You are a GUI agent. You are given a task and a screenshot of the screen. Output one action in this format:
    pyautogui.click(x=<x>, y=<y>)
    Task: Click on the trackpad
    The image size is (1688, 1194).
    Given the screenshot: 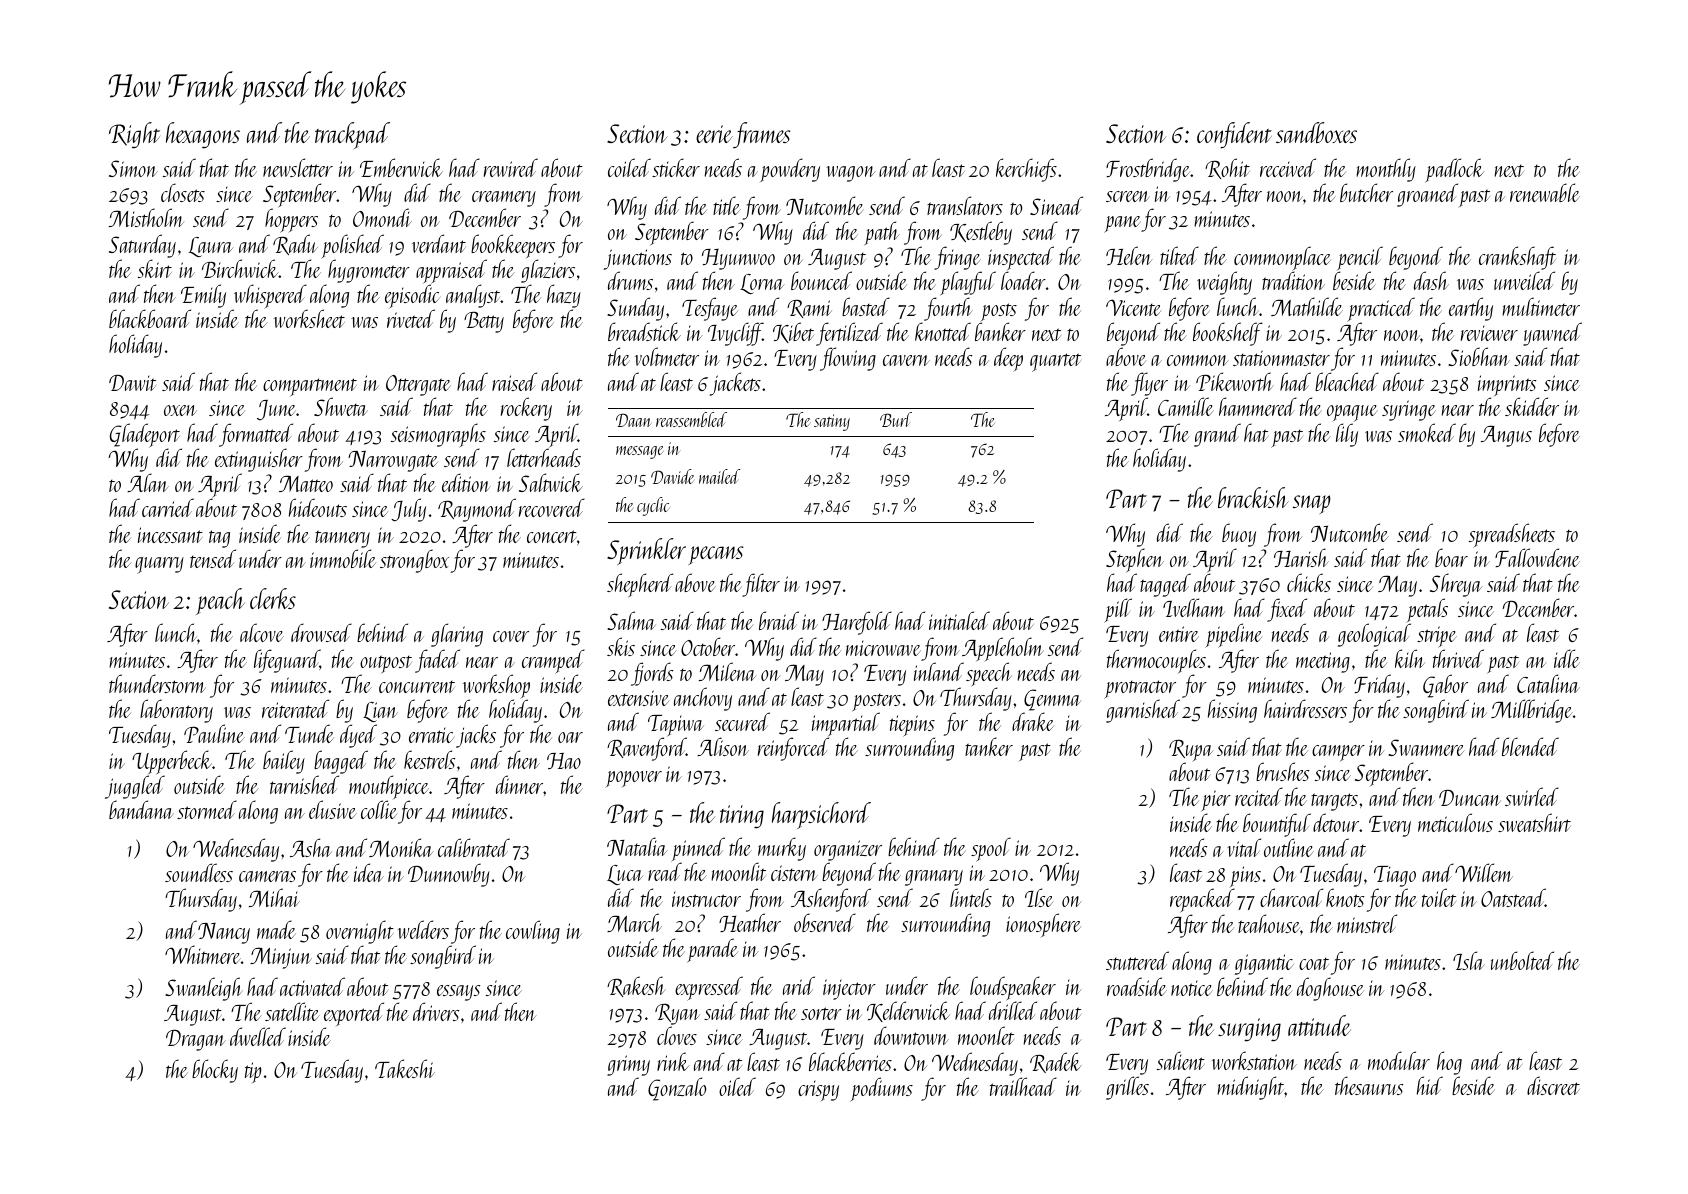 What is the action you would take?
    pyautogui.click(x=352, y=135)
